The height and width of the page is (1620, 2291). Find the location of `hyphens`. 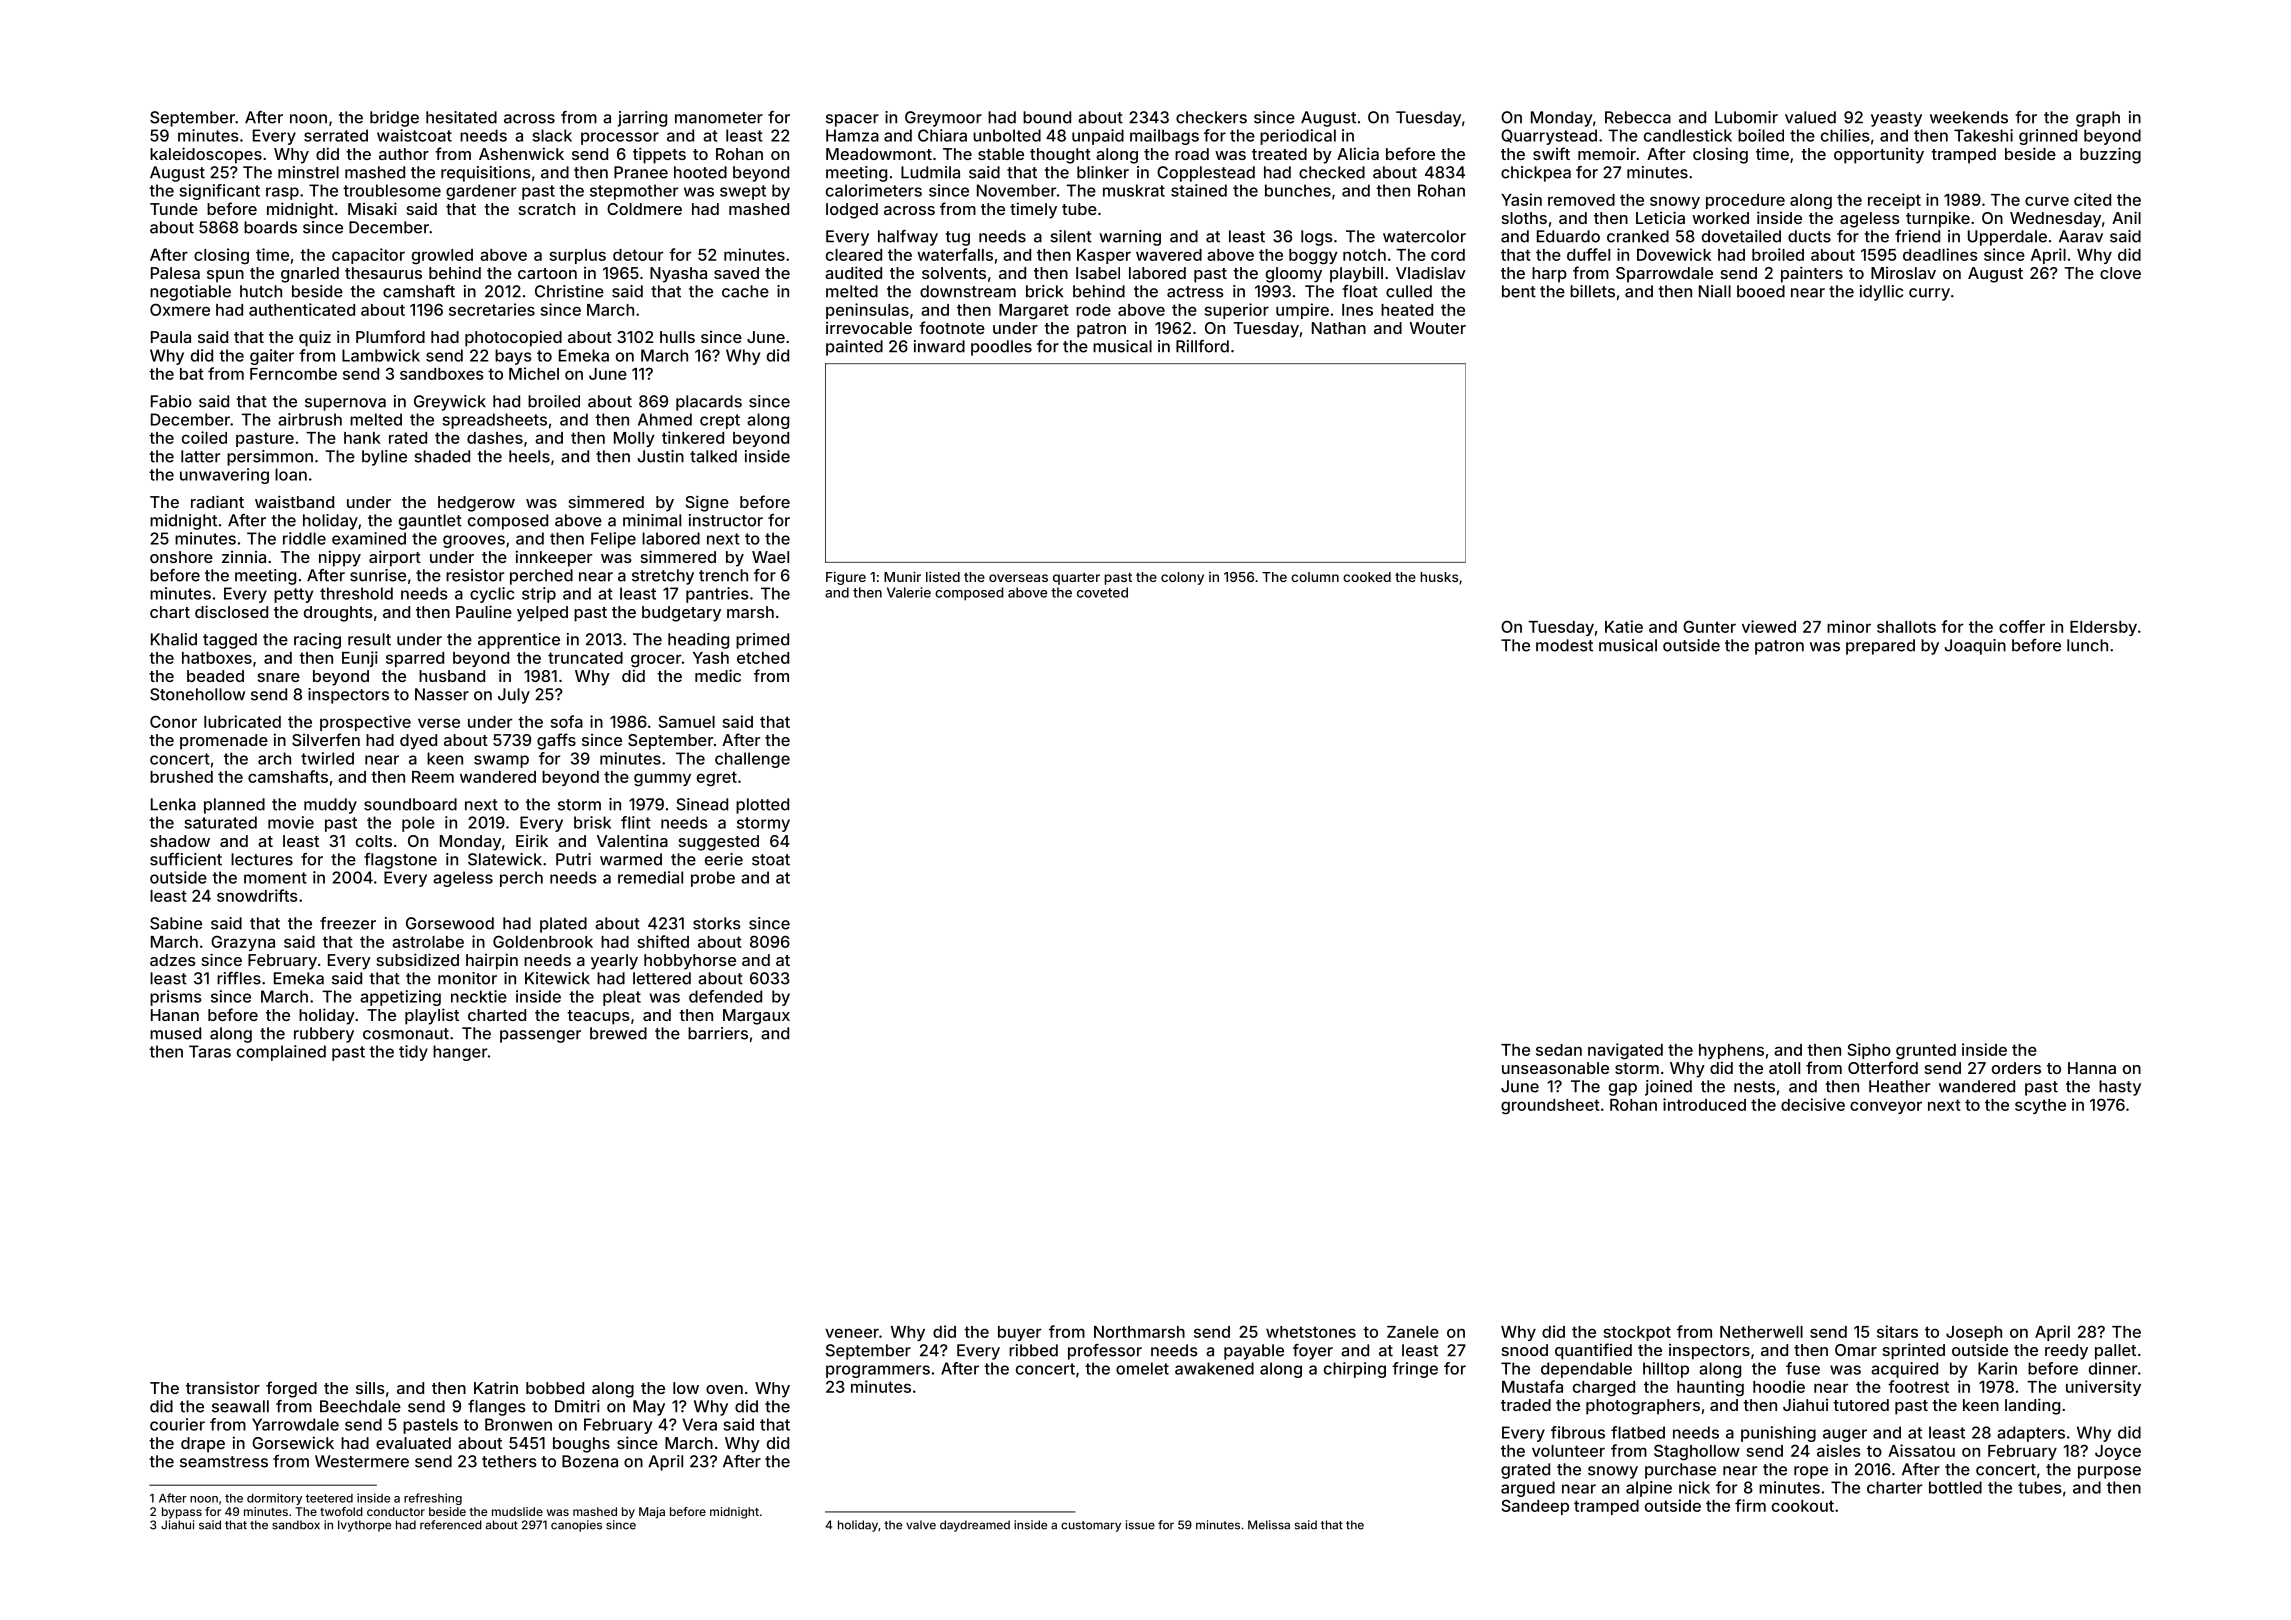

hyphens is located at coordinates (1731, 1051).
